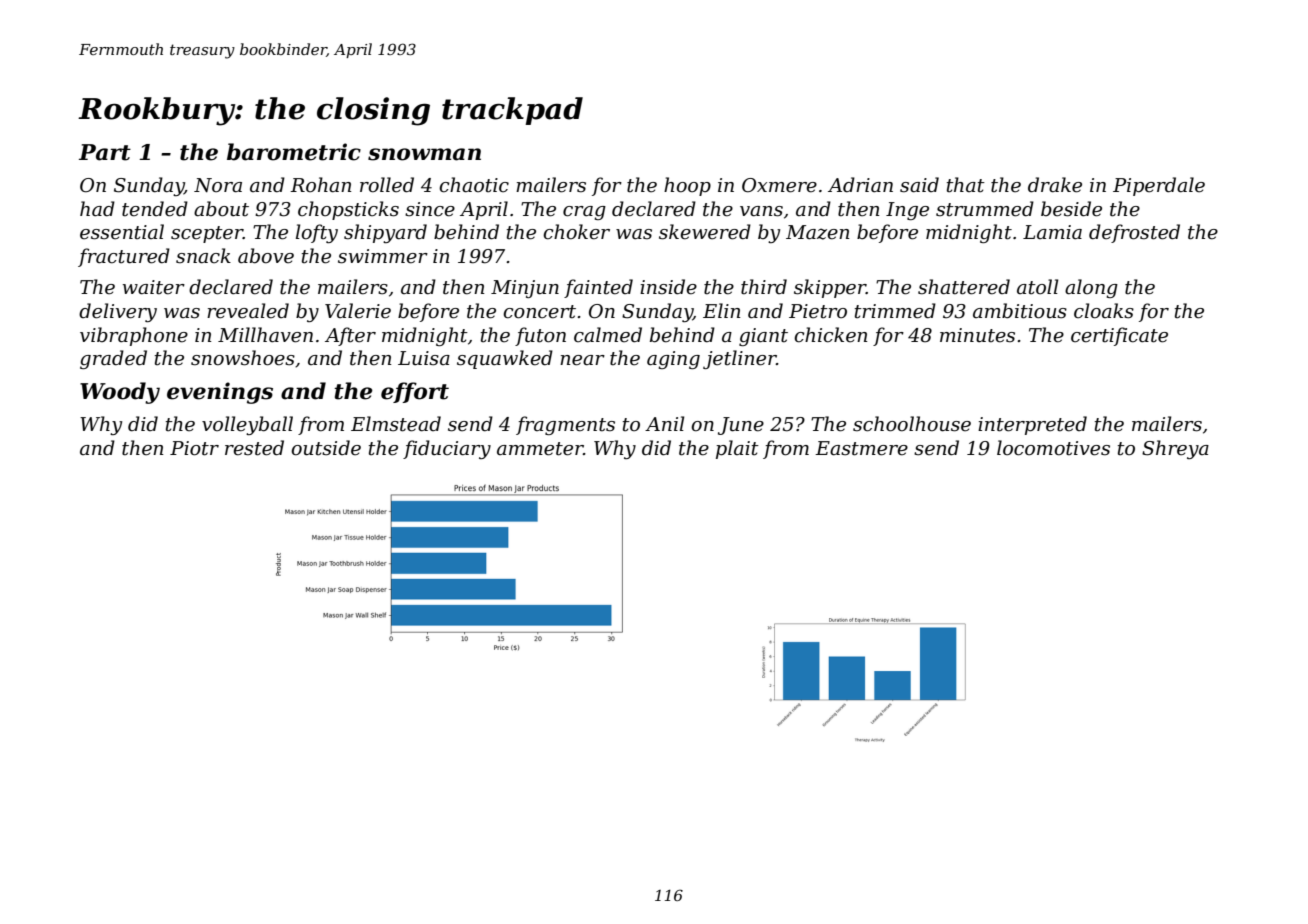 Image resolution: width=1308 pixels, height=924 pixels. What do you see at coordinates (424, 154) in the screenshot?
I see `snowman` at bounding box center [424, 154].
